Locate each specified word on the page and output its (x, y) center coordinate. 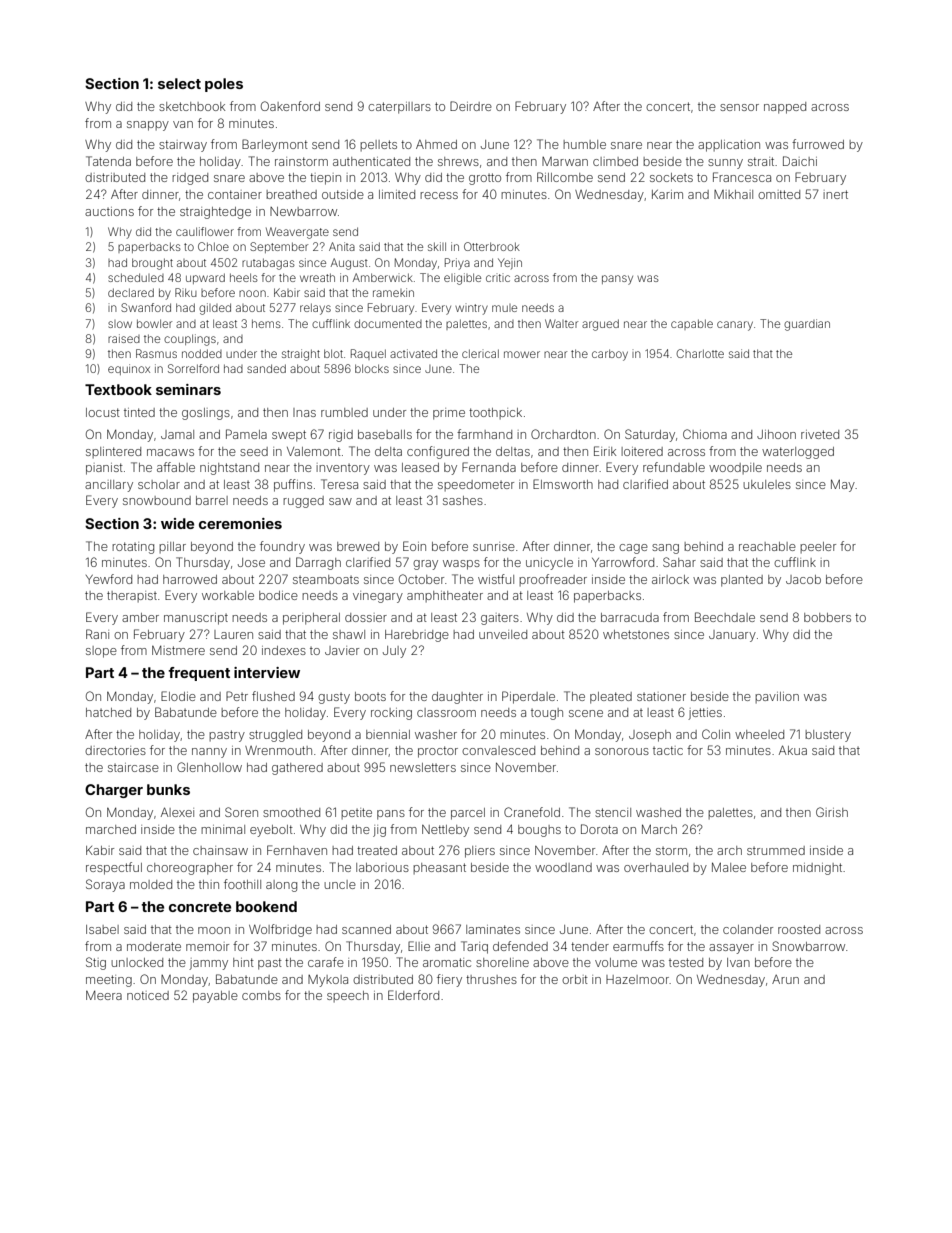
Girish (832, 812)
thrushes (491, 979)
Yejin (510, 263)
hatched (108, 712)
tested (686, 962)
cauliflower (205, 231)
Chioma (705, 434)
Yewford (109, 579)
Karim (667, 194)
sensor (739, 107)
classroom (446, 712)
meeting (109, 981)
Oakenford (290, 106)
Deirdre (471, 106)
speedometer (476, 485)
